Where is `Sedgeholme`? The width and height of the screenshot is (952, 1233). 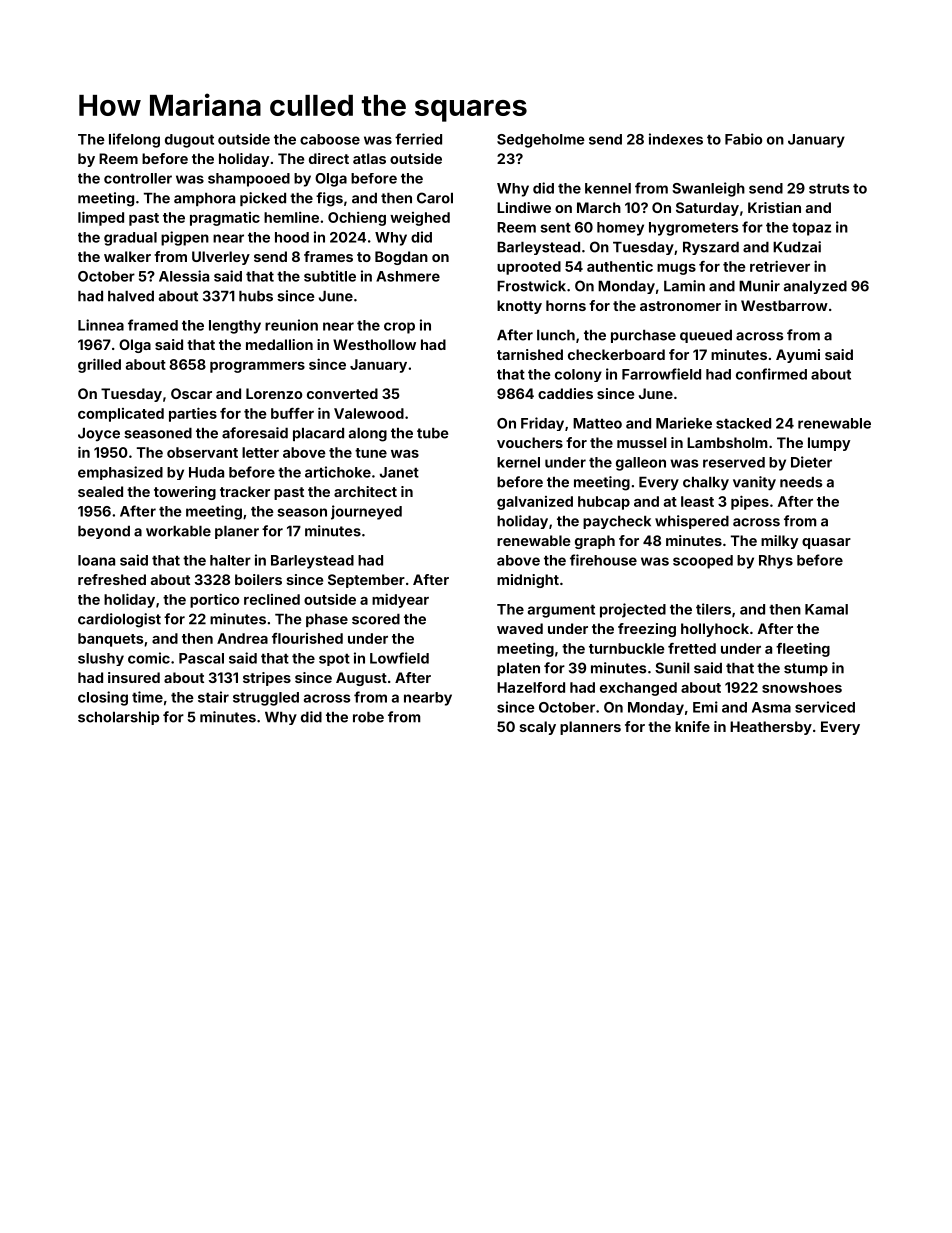
Sedgeholme is located at coordinates (541, 141).
